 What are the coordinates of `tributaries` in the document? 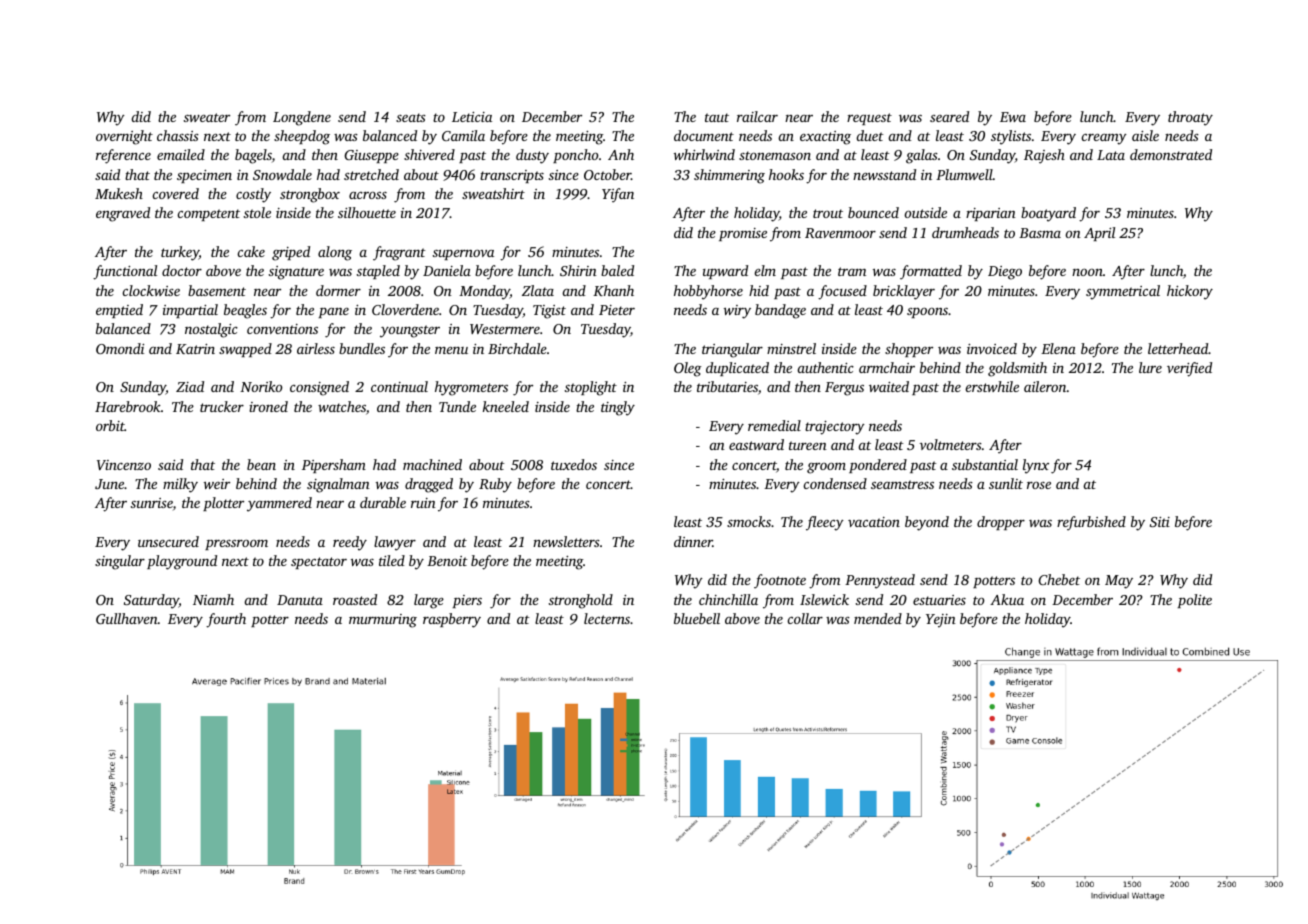 It's located at (727, 386).
